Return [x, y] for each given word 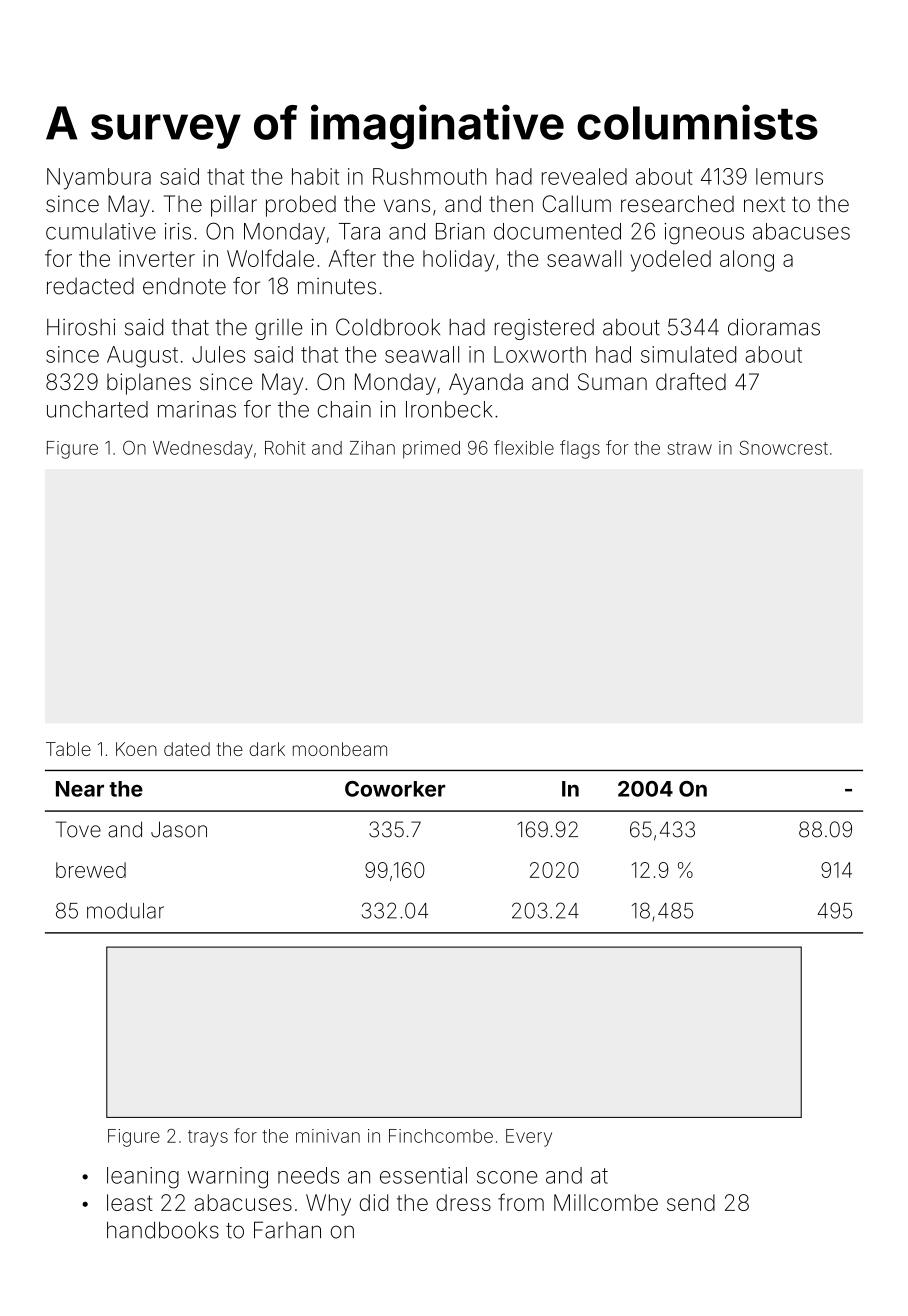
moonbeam [340, 749]
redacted [90, 286]
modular [125, 911]
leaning [143, 1178]
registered [544, 329]
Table [68, 749]
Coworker [395, 789]
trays [208, 1138]
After [352, 258]
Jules [218, 354]
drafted [691, 382]
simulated [688, 354]
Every [529, 1138]
